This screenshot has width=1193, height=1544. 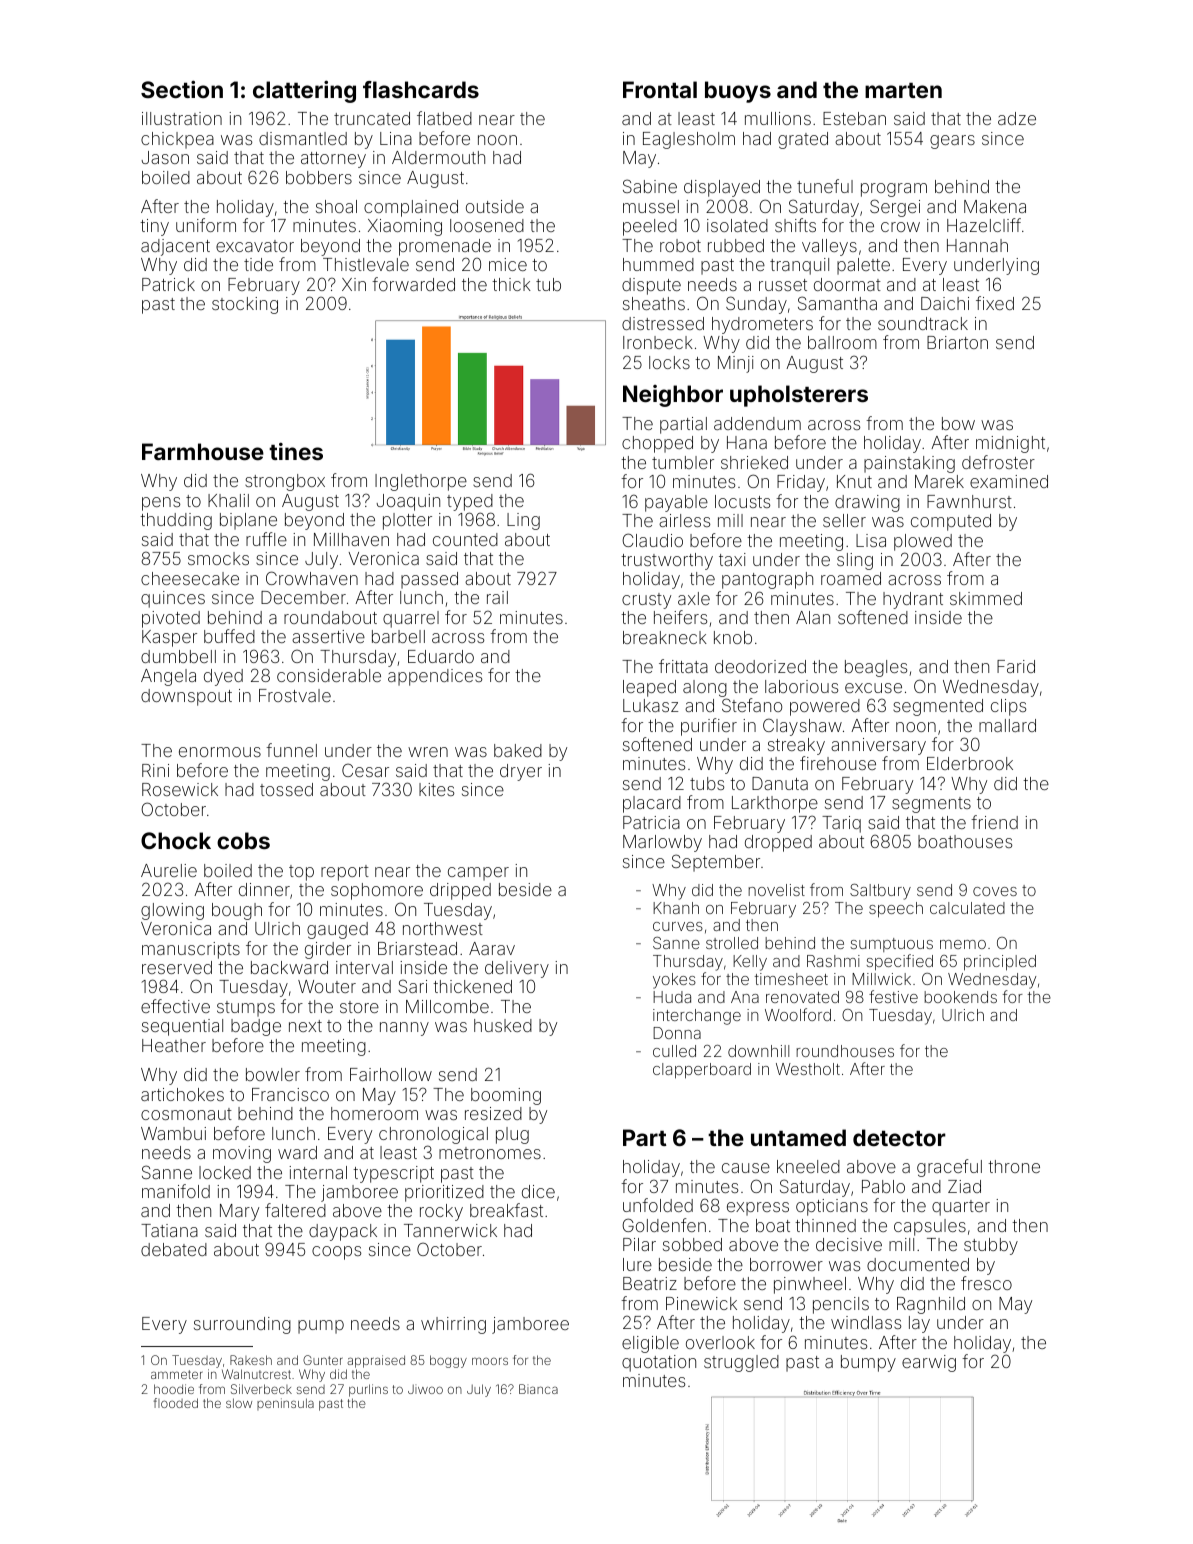 I want to click on Patricia, so click(x=651, y=822).
